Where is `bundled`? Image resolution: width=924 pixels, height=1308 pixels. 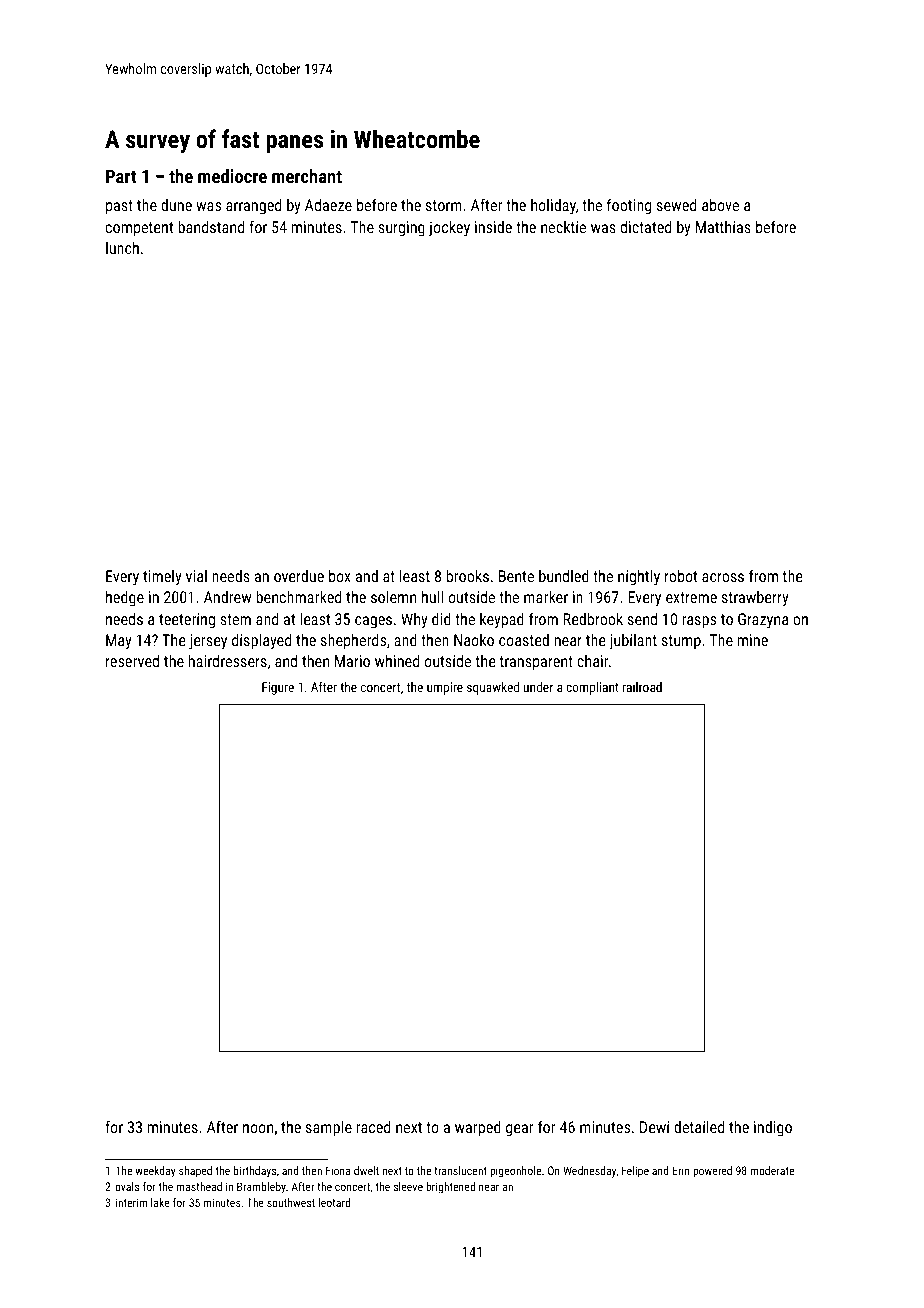
bundled is located at coordinates (564, 576).
